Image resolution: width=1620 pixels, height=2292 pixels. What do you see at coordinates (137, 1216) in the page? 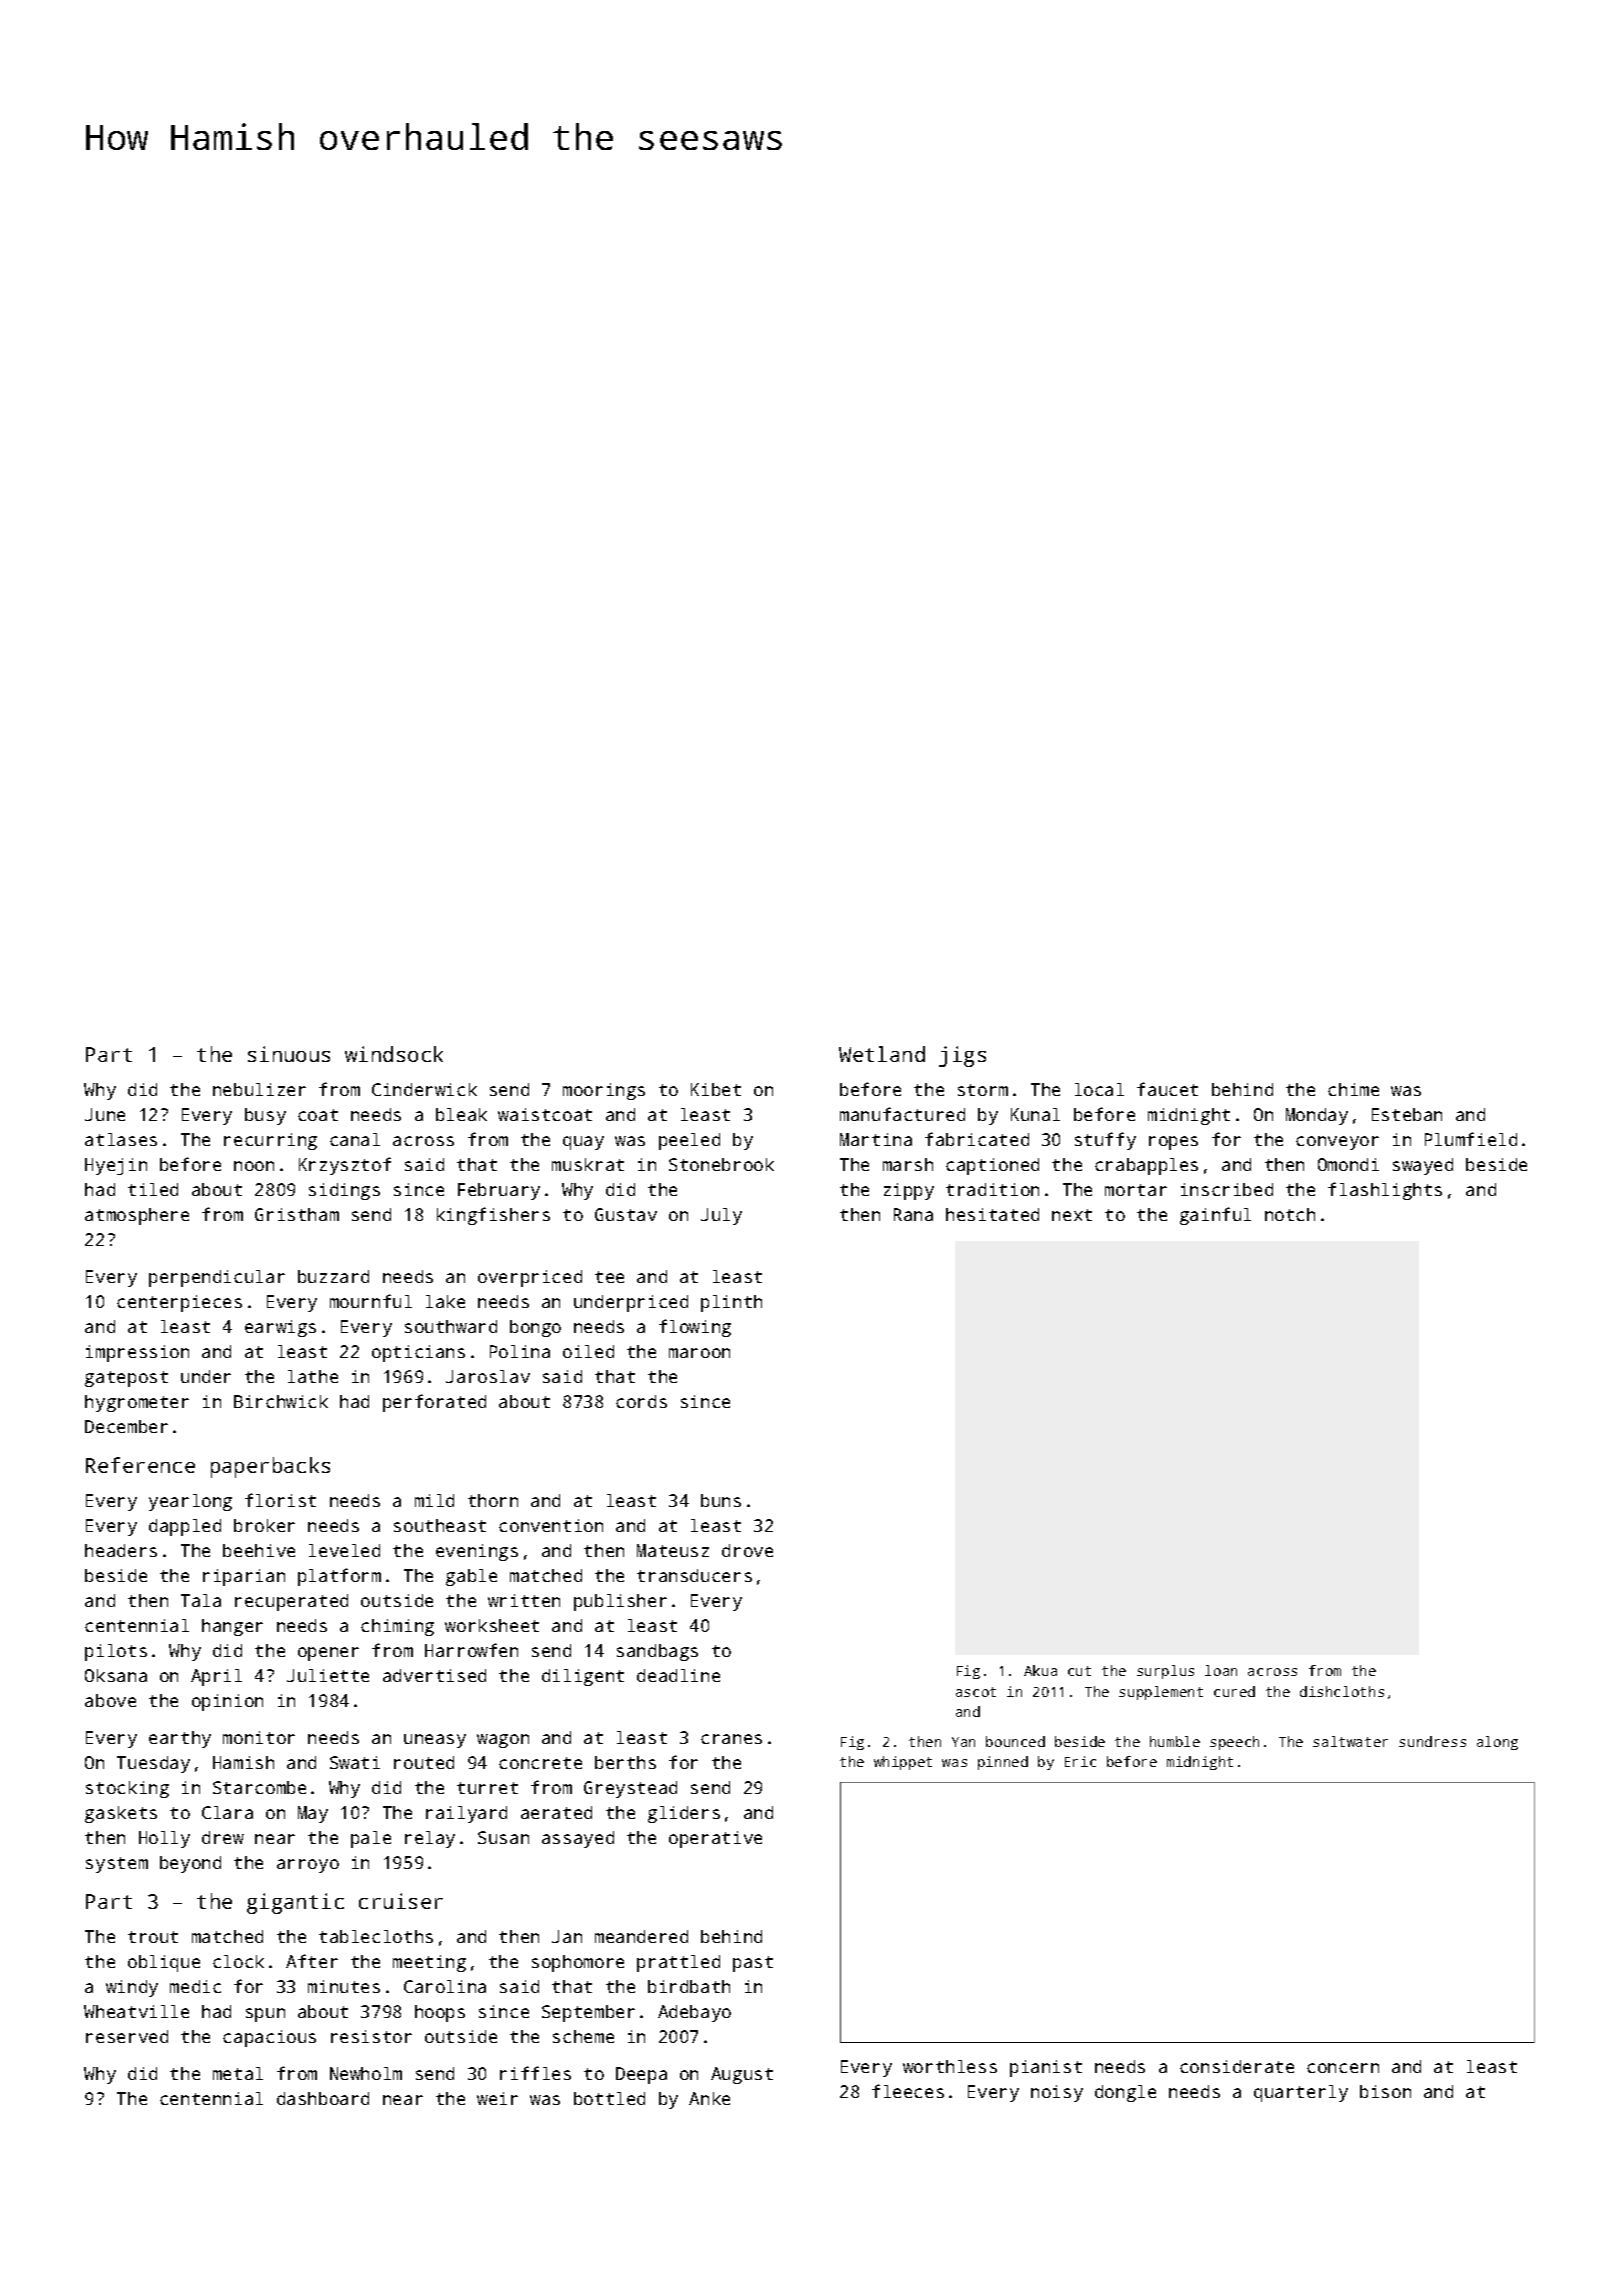
I see `atmosphere` at bounding box center [137, 1216].
